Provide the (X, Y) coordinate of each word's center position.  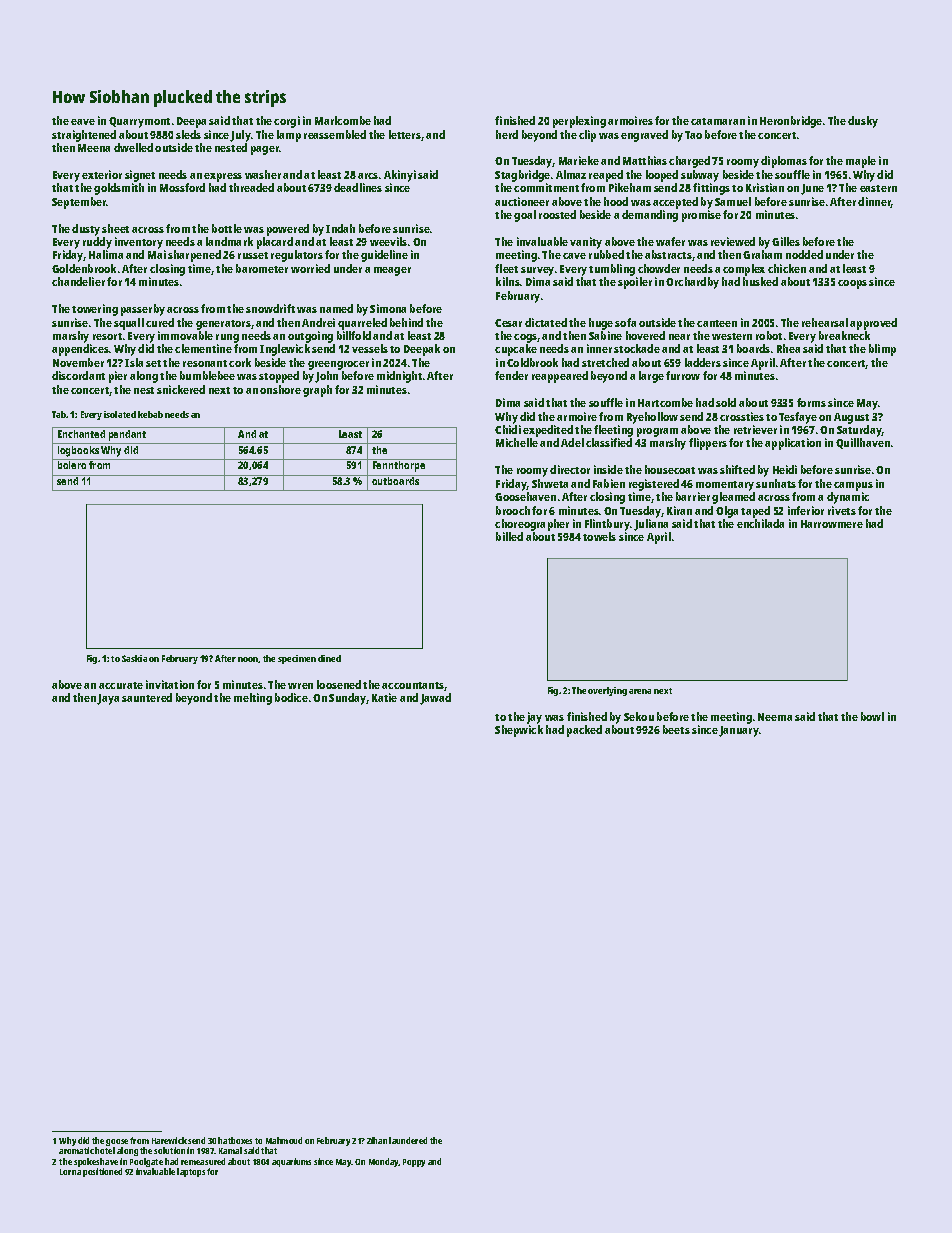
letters (405, 134)
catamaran (718, 121)
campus (853, 486)
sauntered (147, 697)
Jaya (108, 699)
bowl (872, 716)
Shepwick (519, 731)
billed (509, 536)
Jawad (435, 699)
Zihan (377, 1140)
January (739, 731)
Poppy (414, 1163)
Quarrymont (139, 122)
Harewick (169, 1140)
